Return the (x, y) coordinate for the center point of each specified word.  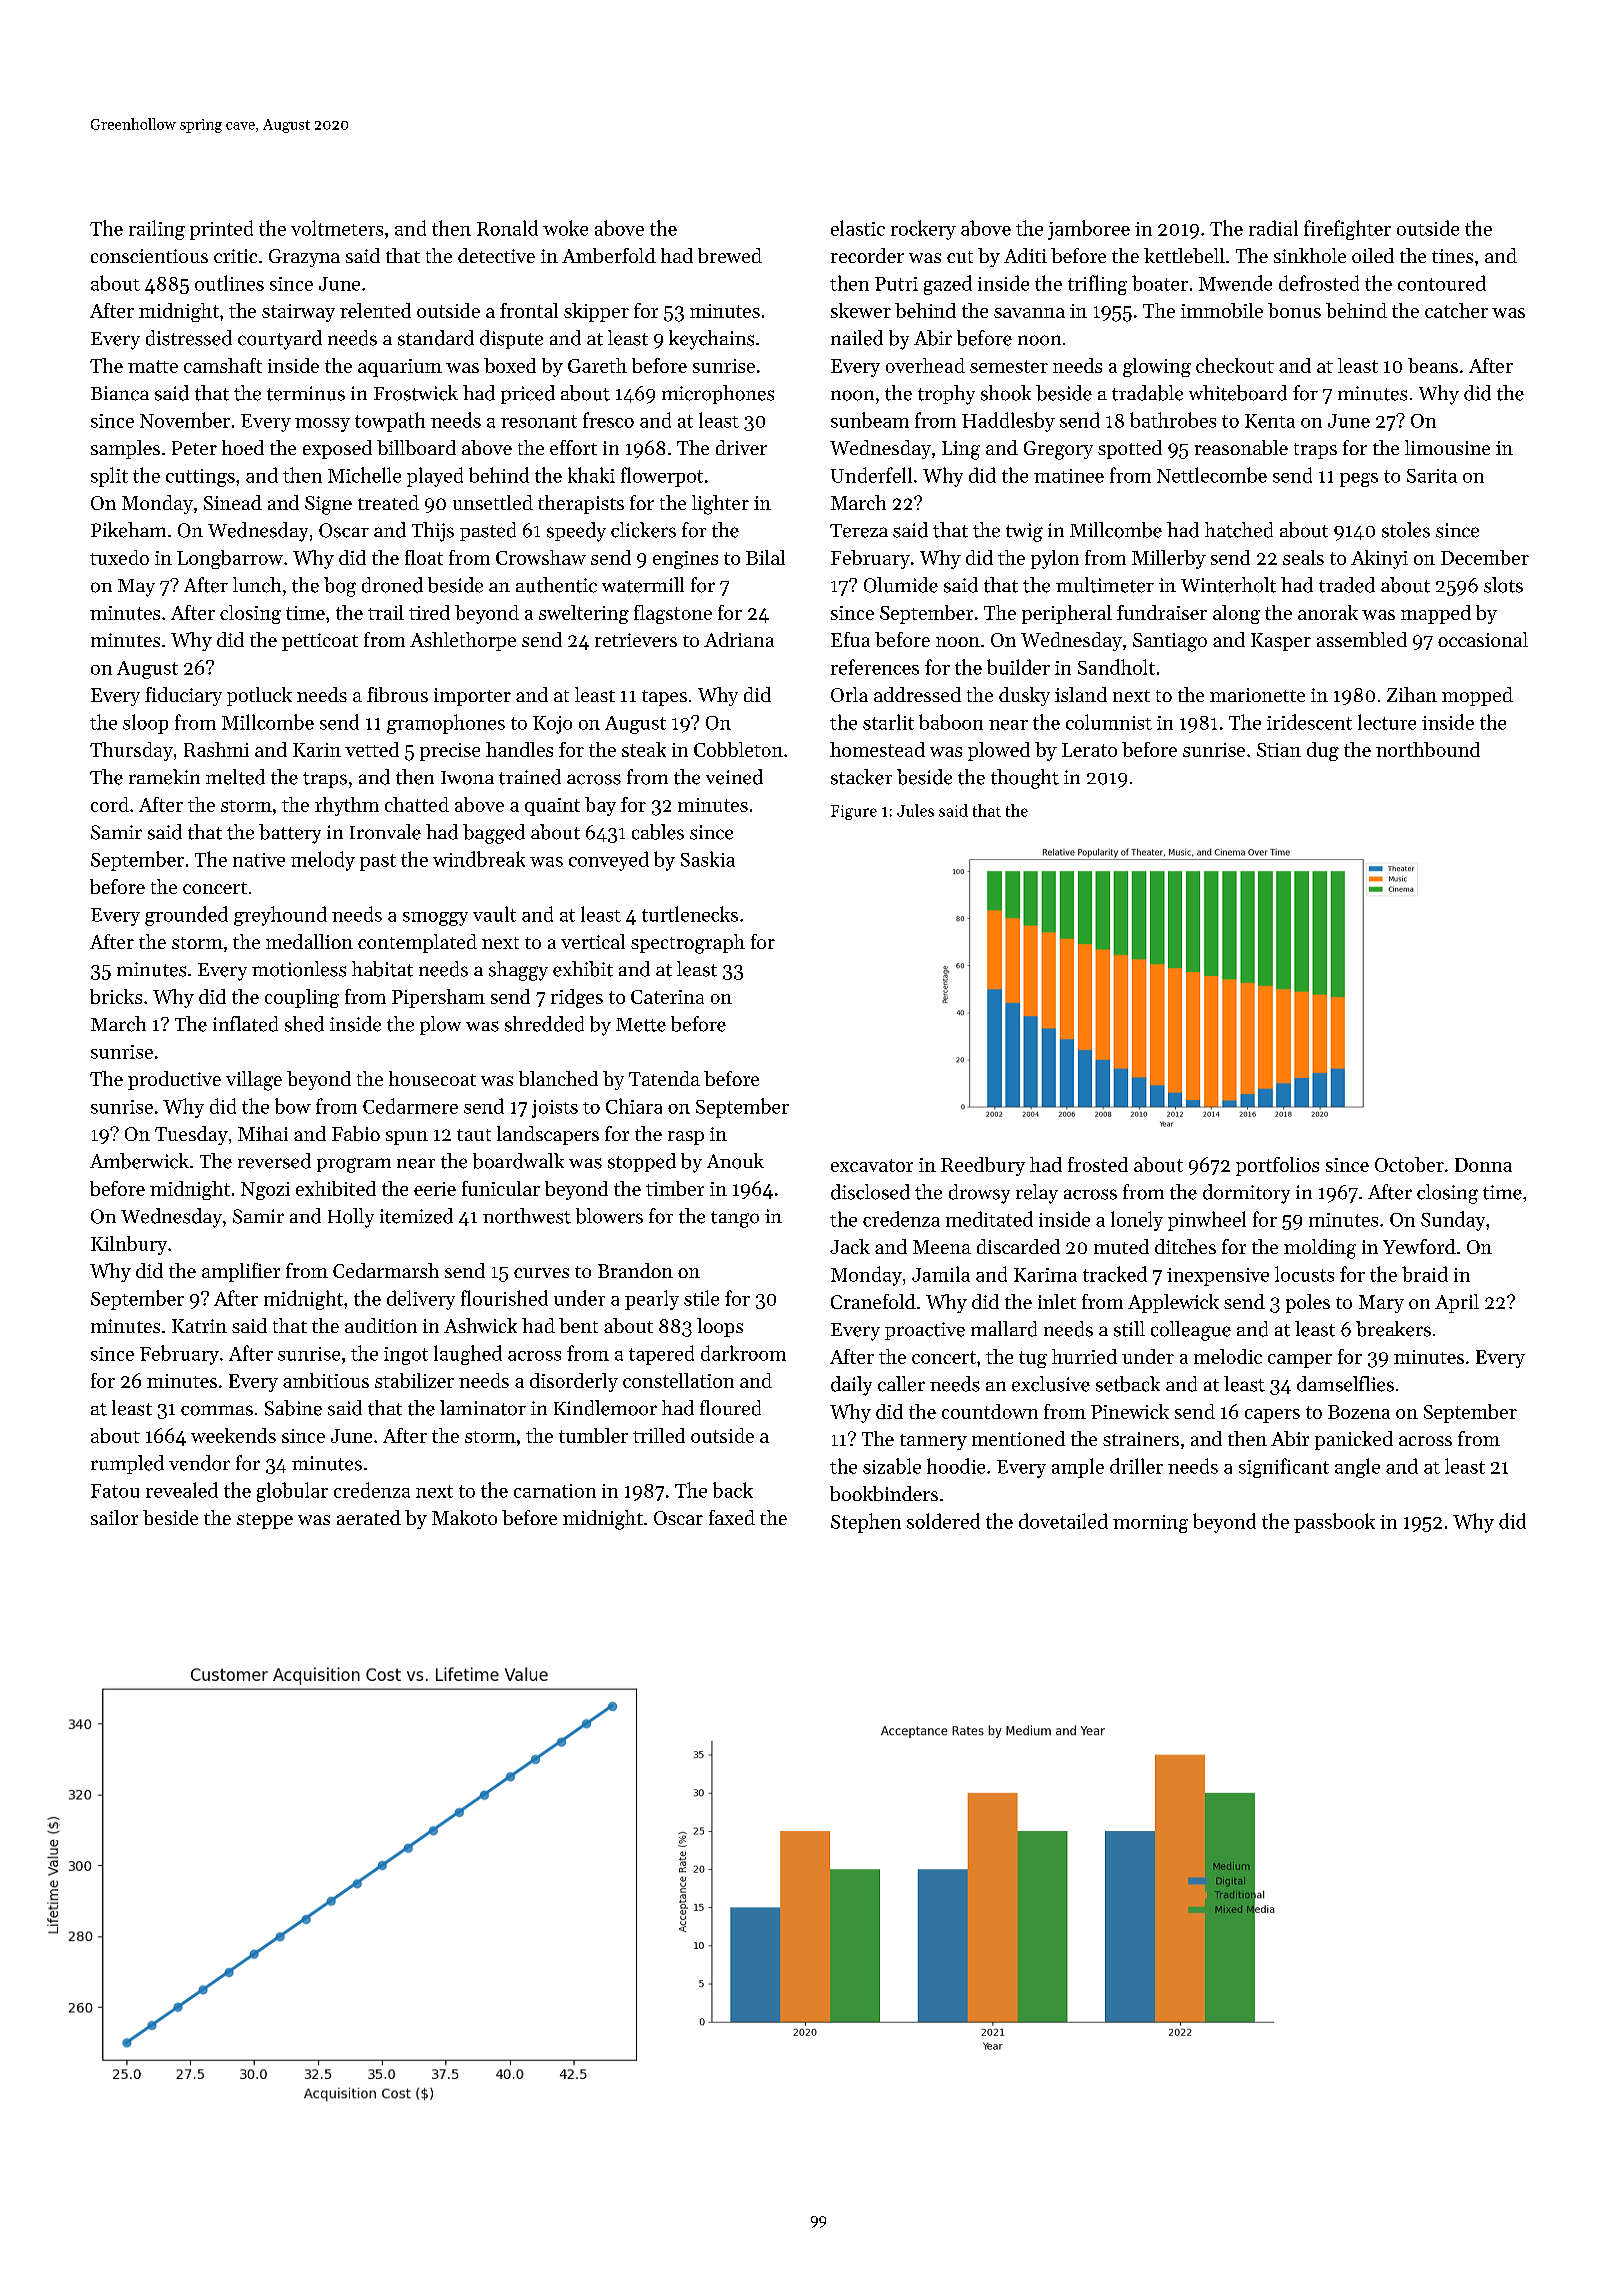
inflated (245, 1024)
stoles (1406, 530)
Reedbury (983, 1166)
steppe (265, 1521)
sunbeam (870, 420)
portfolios (1277, 1166)
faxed (732, 1517)
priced (528, 394)
